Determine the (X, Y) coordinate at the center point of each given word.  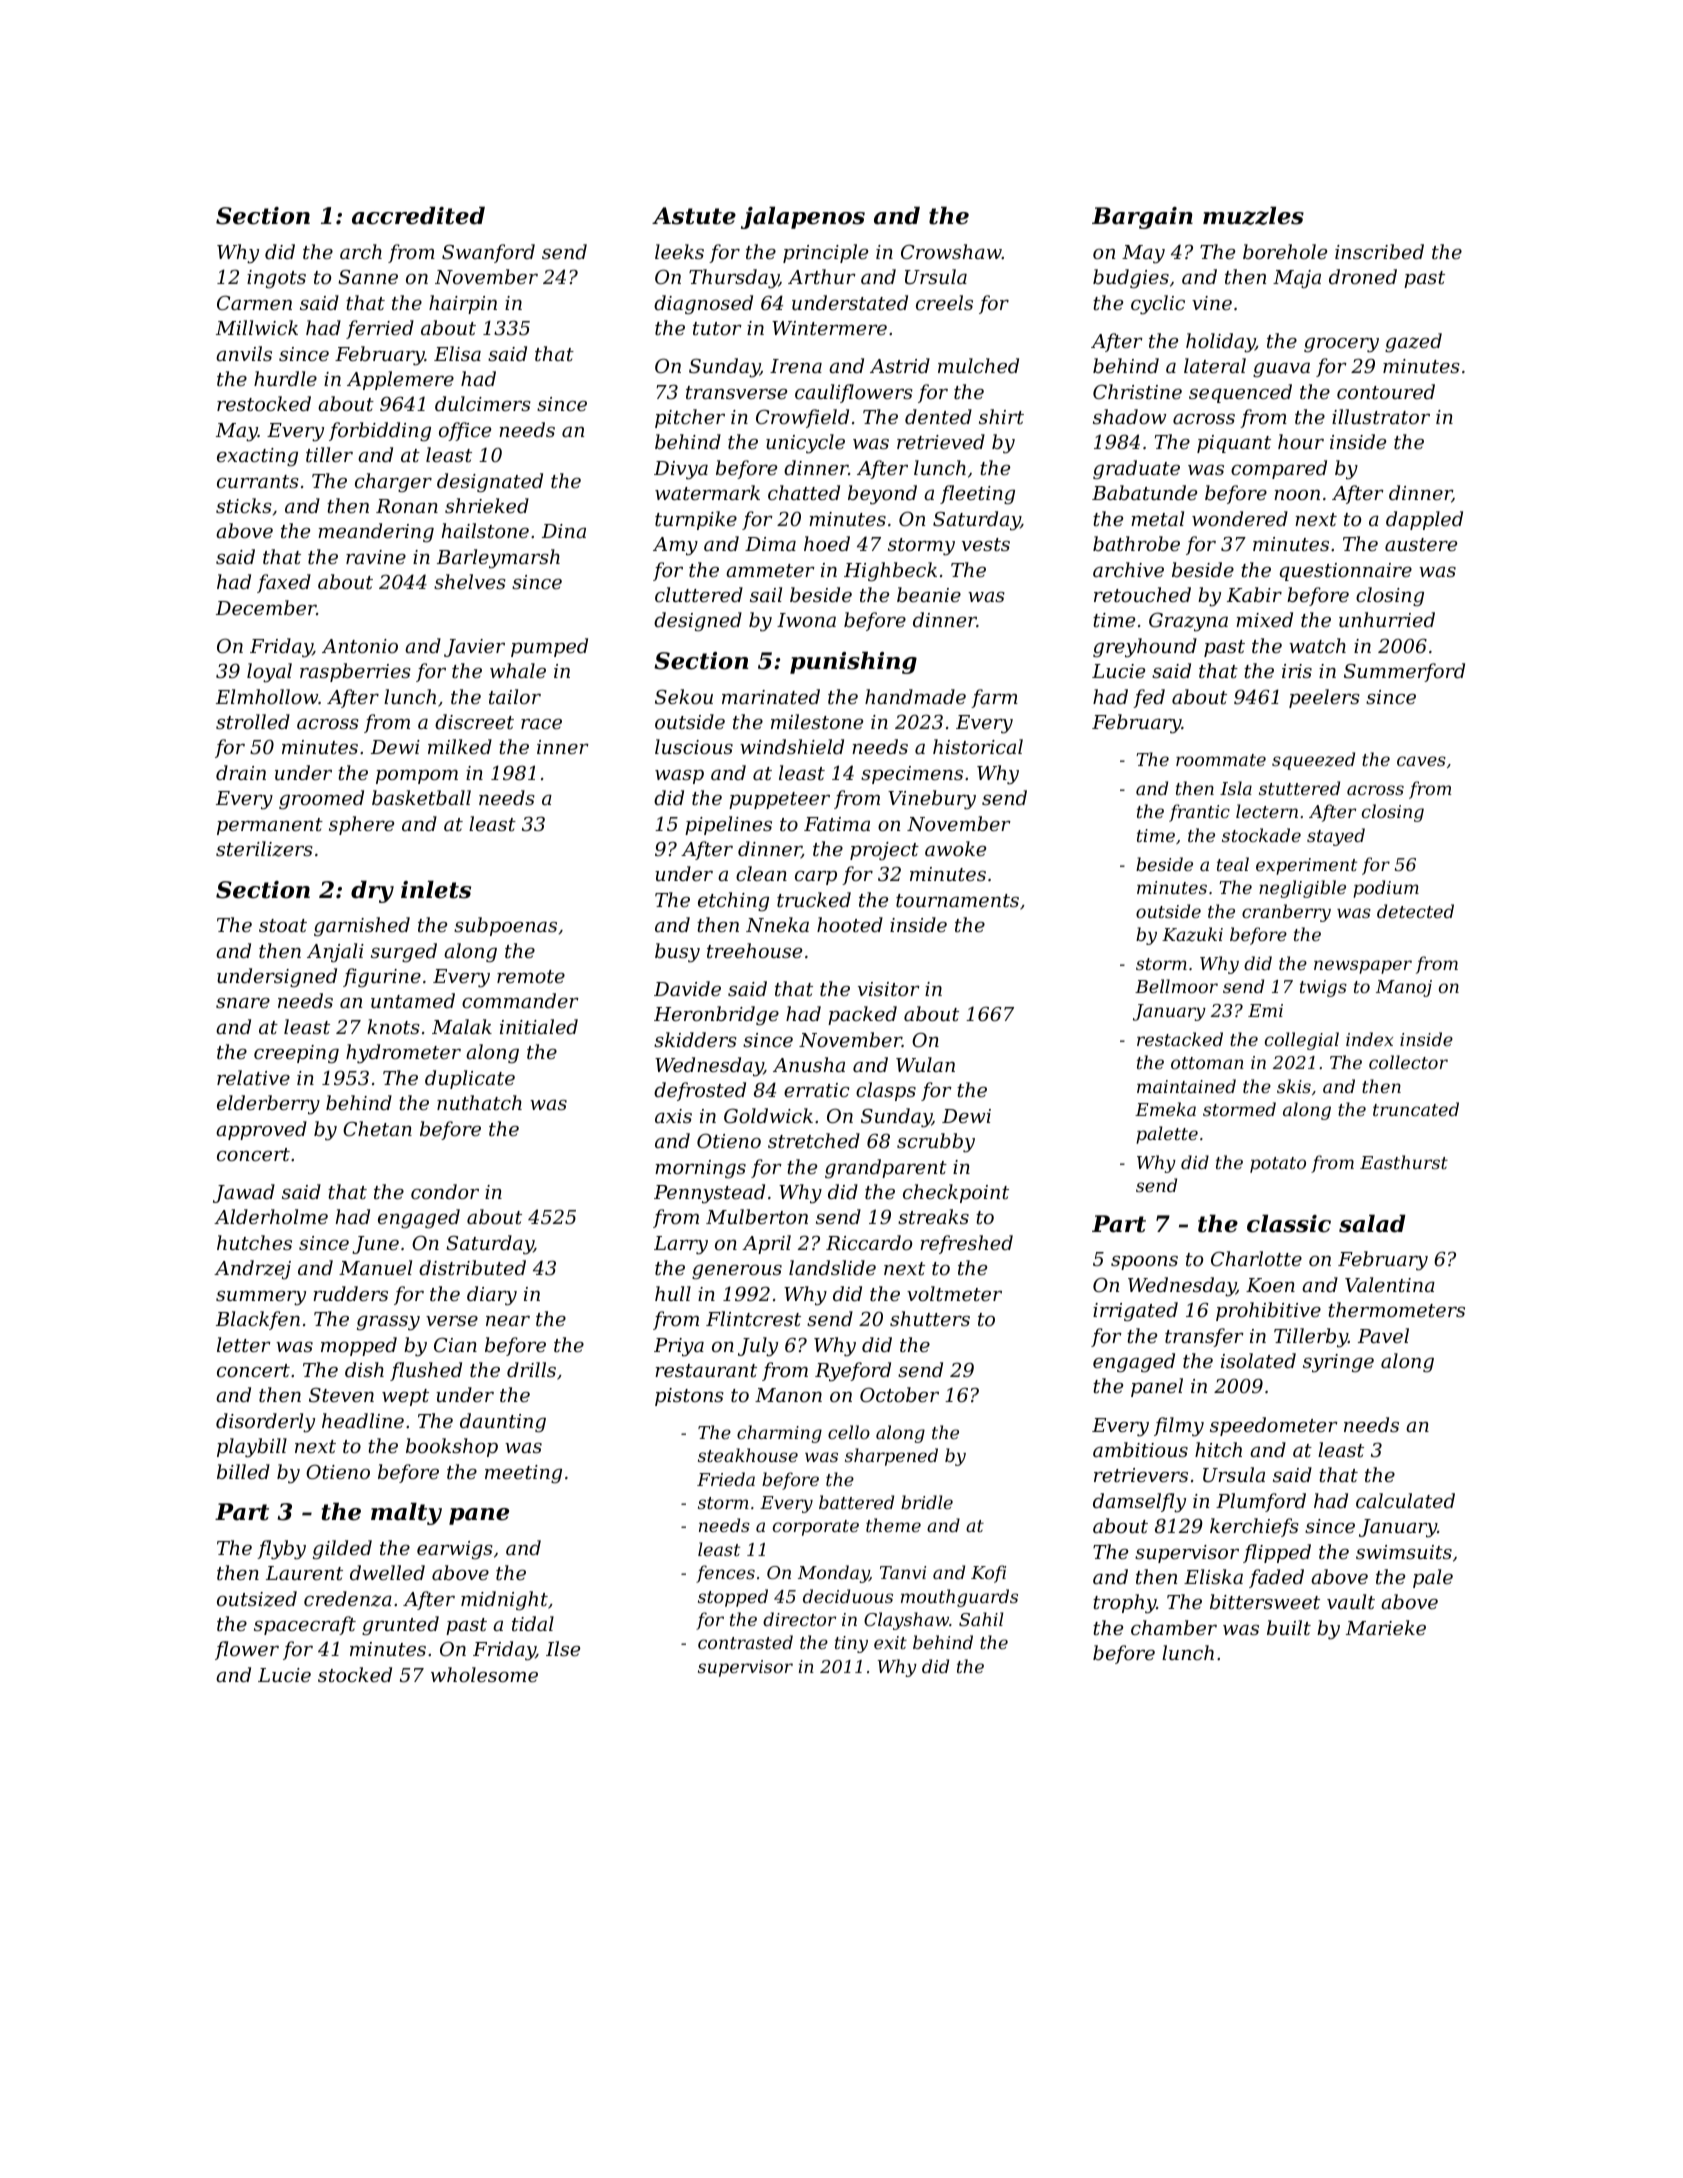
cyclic (1158, 305)
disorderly (265, 1423)
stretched (814, 1140)
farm (994, 698)
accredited (418, 215)
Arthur (822, 276)
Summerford (1404, 672)
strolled (253, 721)
